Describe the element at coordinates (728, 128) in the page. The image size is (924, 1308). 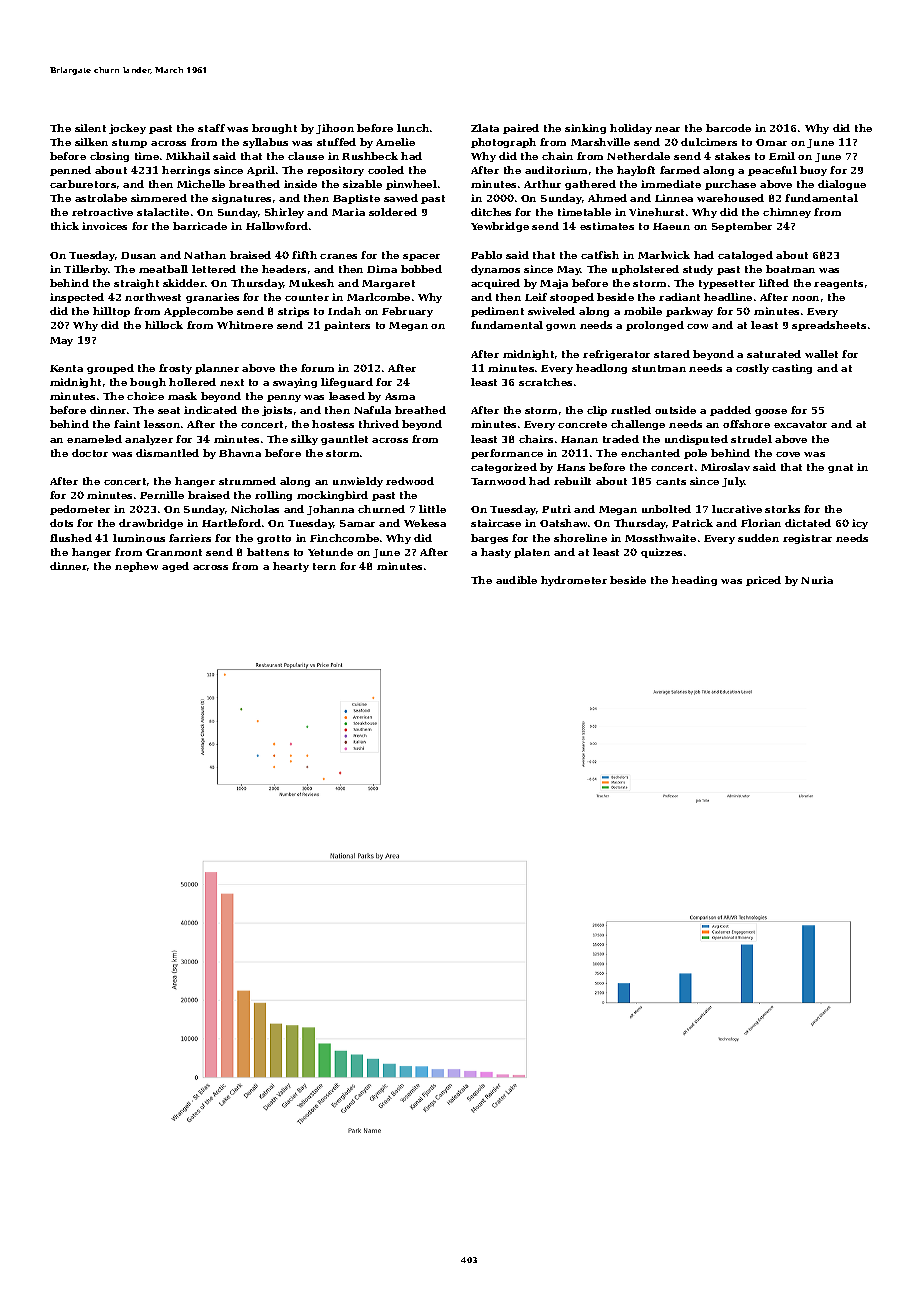
I see `barcode` at that location.
